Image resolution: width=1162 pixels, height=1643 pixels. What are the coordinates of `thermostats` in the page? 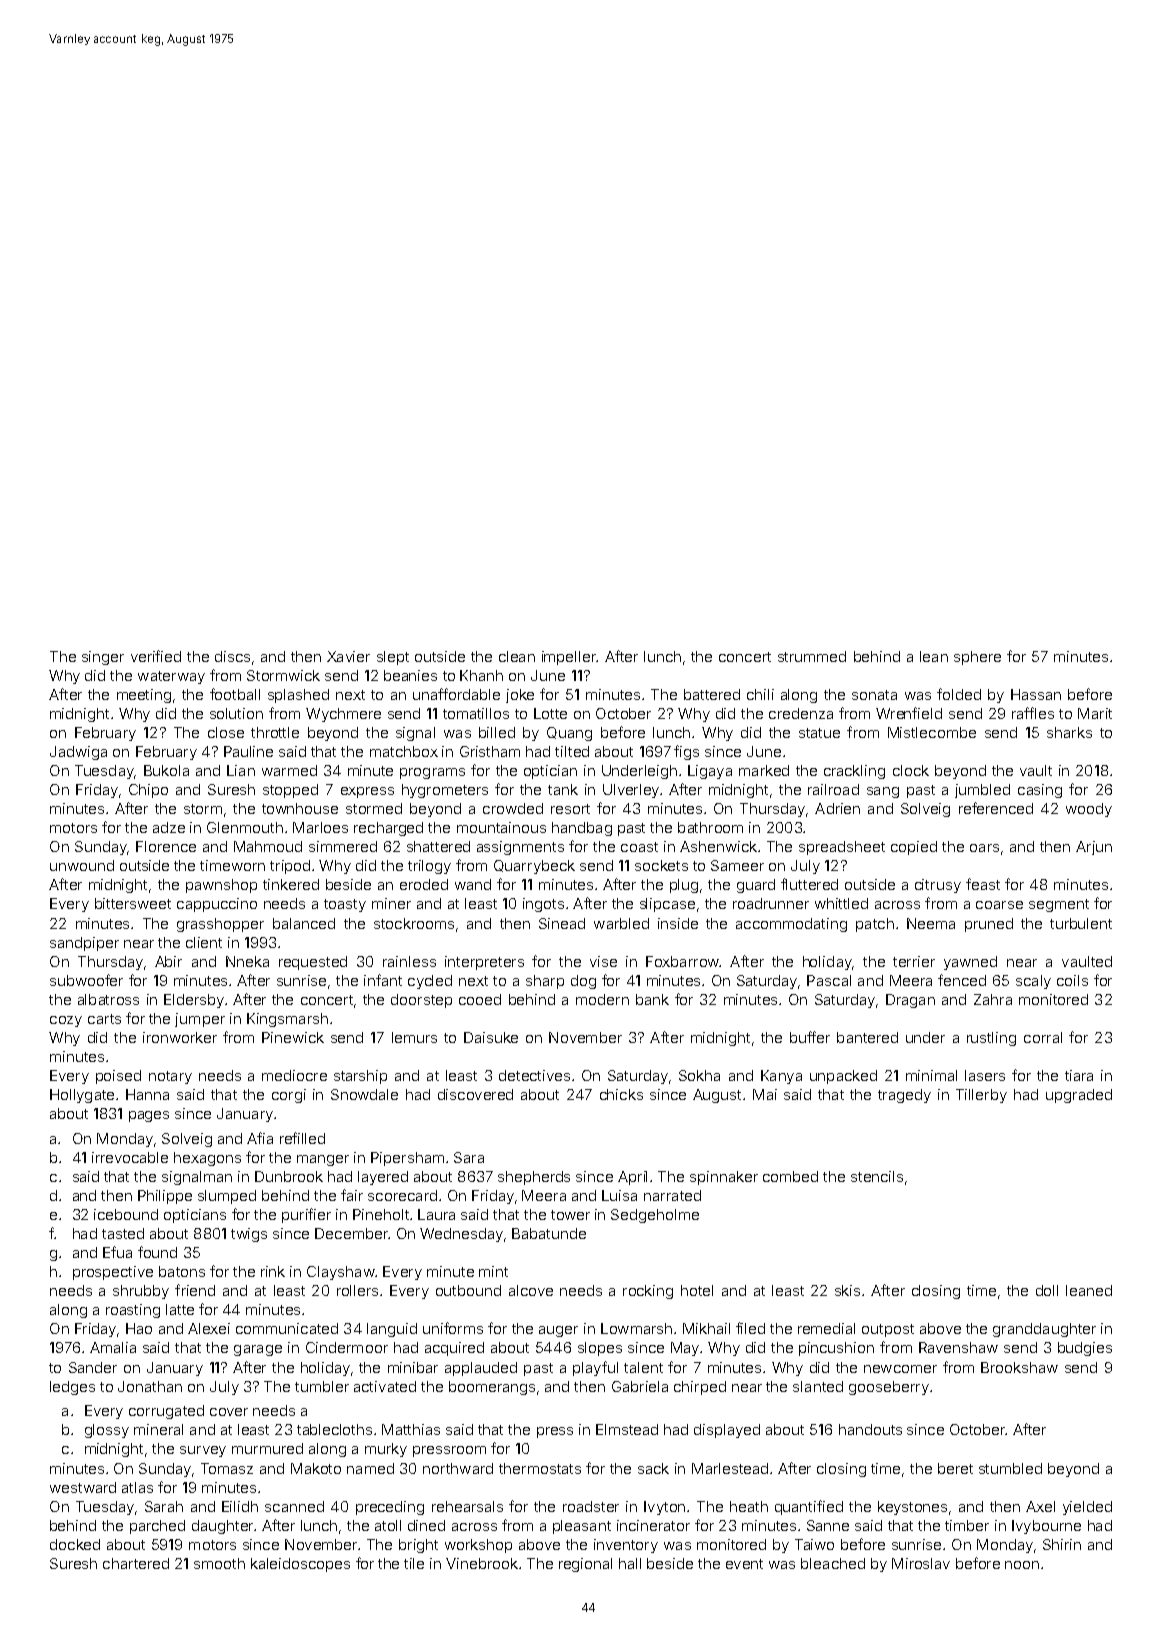 It's located at (540, 1468).
